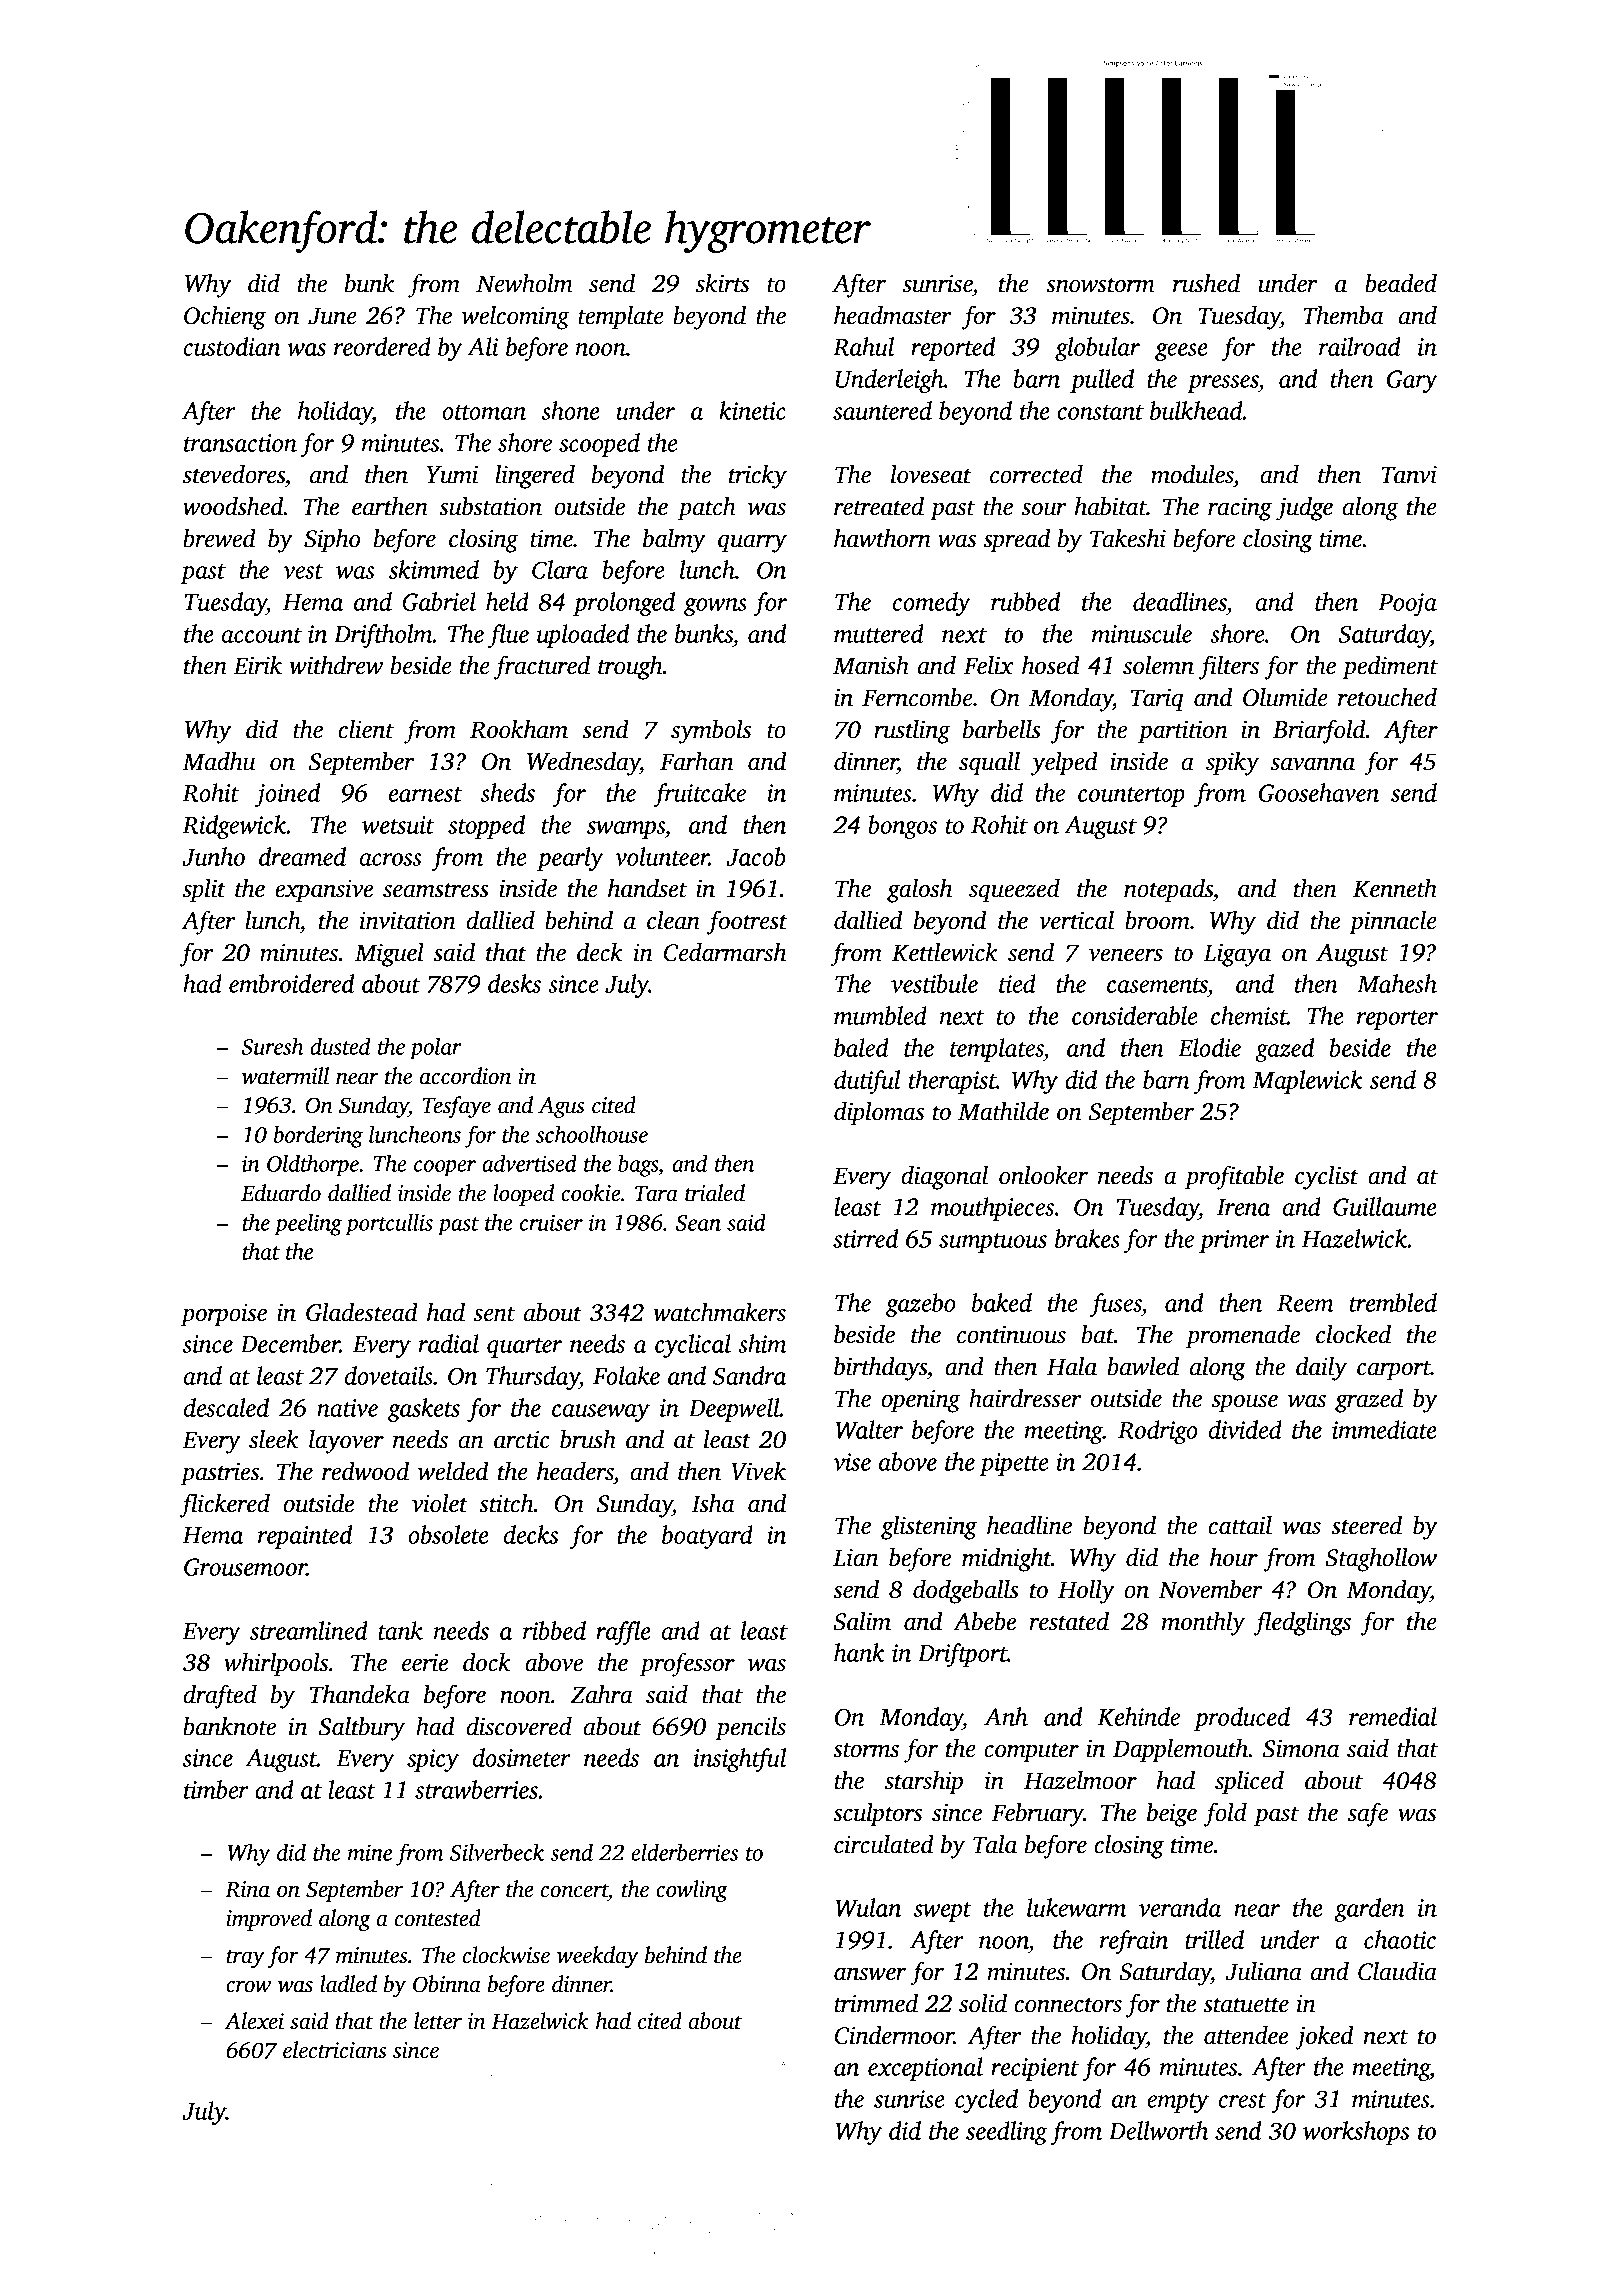 The image size is (1620, 2292). I want to click on racing, so click(1240, 509).
